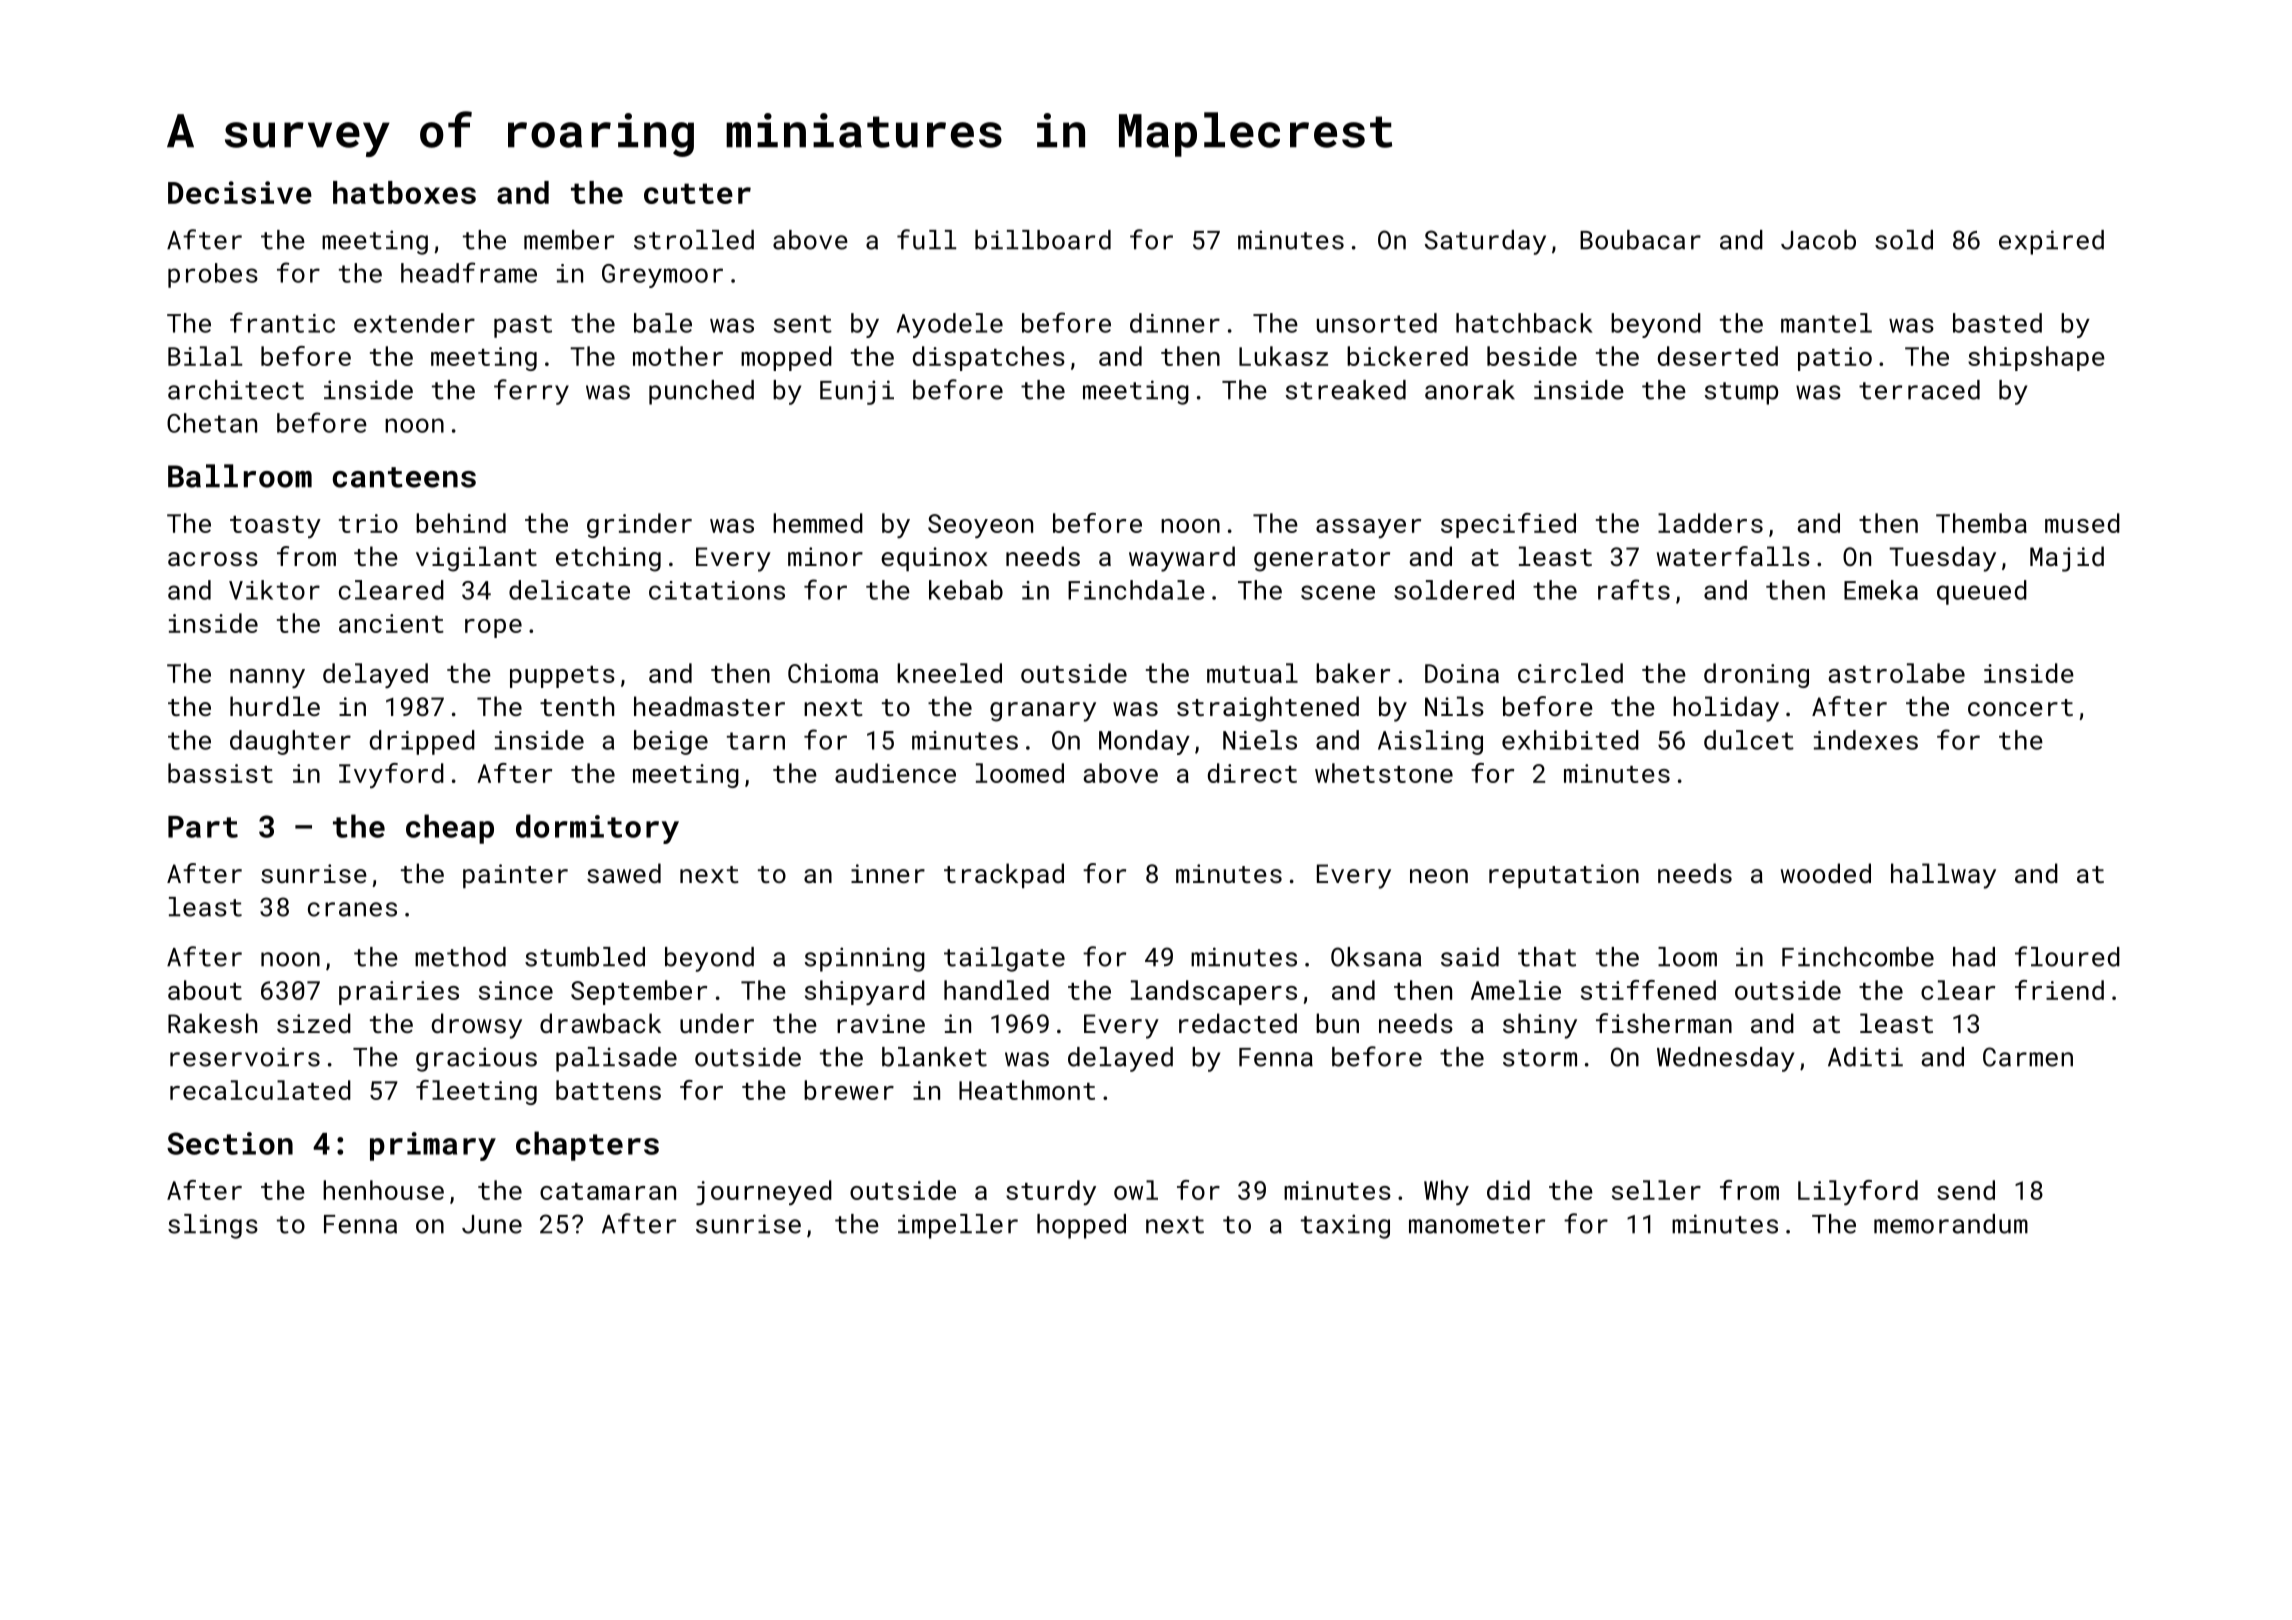 The width and height of the screenshot is (2292, 1620). Describe the element at coordinates (1439, 876) in the screenshot. I see `neon` at that location.
